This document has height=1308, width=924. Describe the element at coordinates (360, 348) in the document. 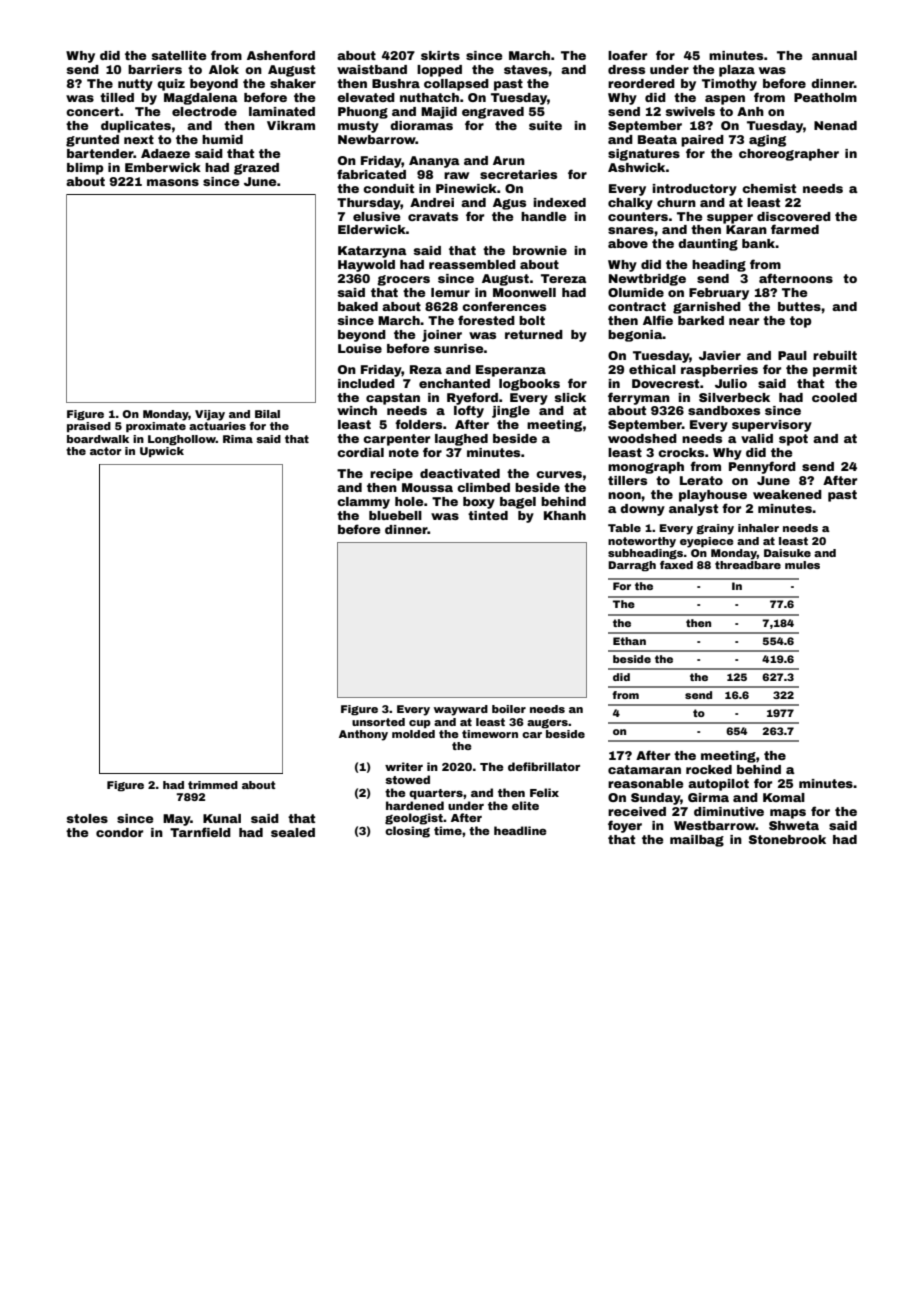

I see `Louise` at that location.
